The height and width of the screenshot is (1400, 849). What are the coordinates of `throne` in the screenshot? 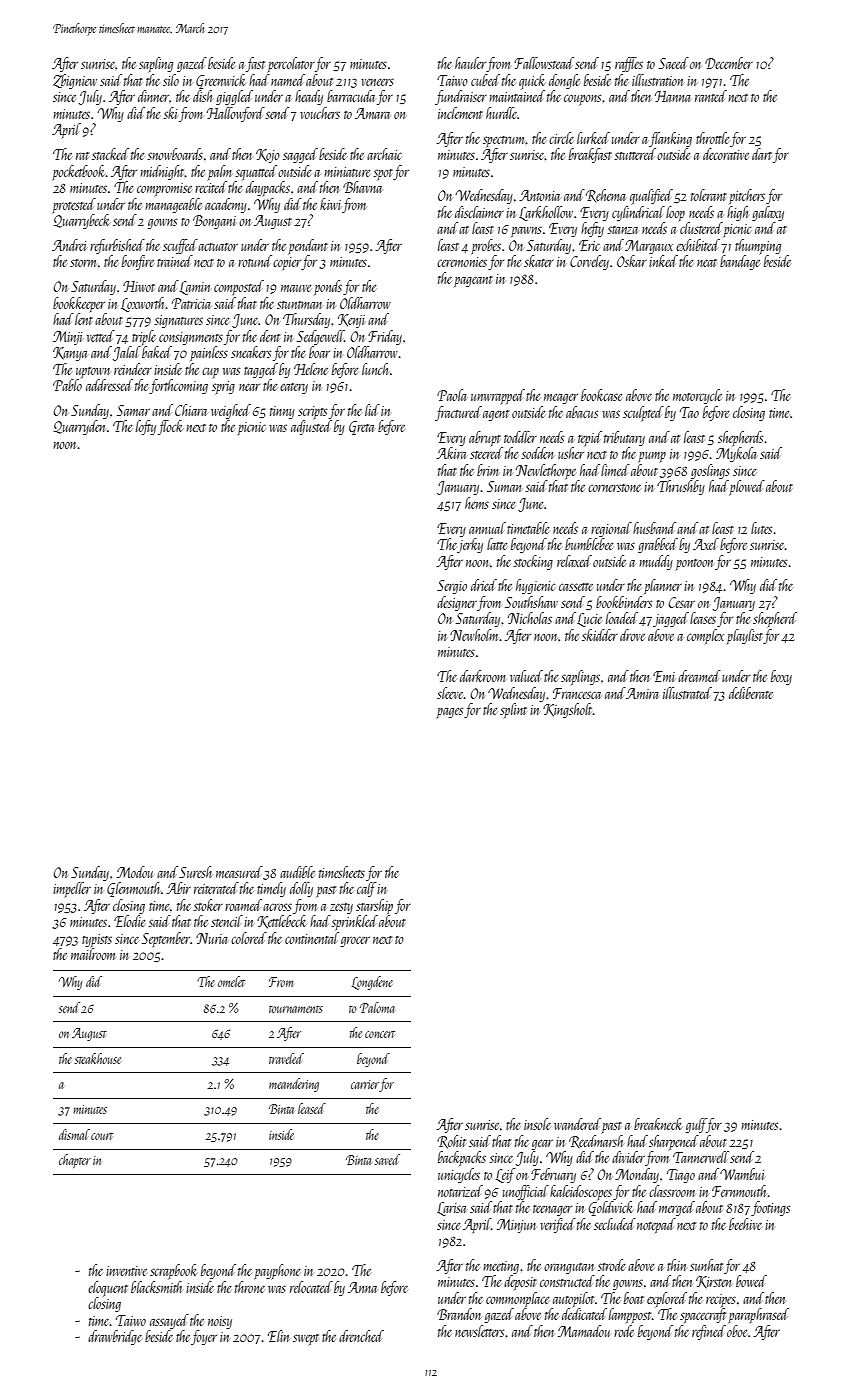 It's located at (250, 1287).
